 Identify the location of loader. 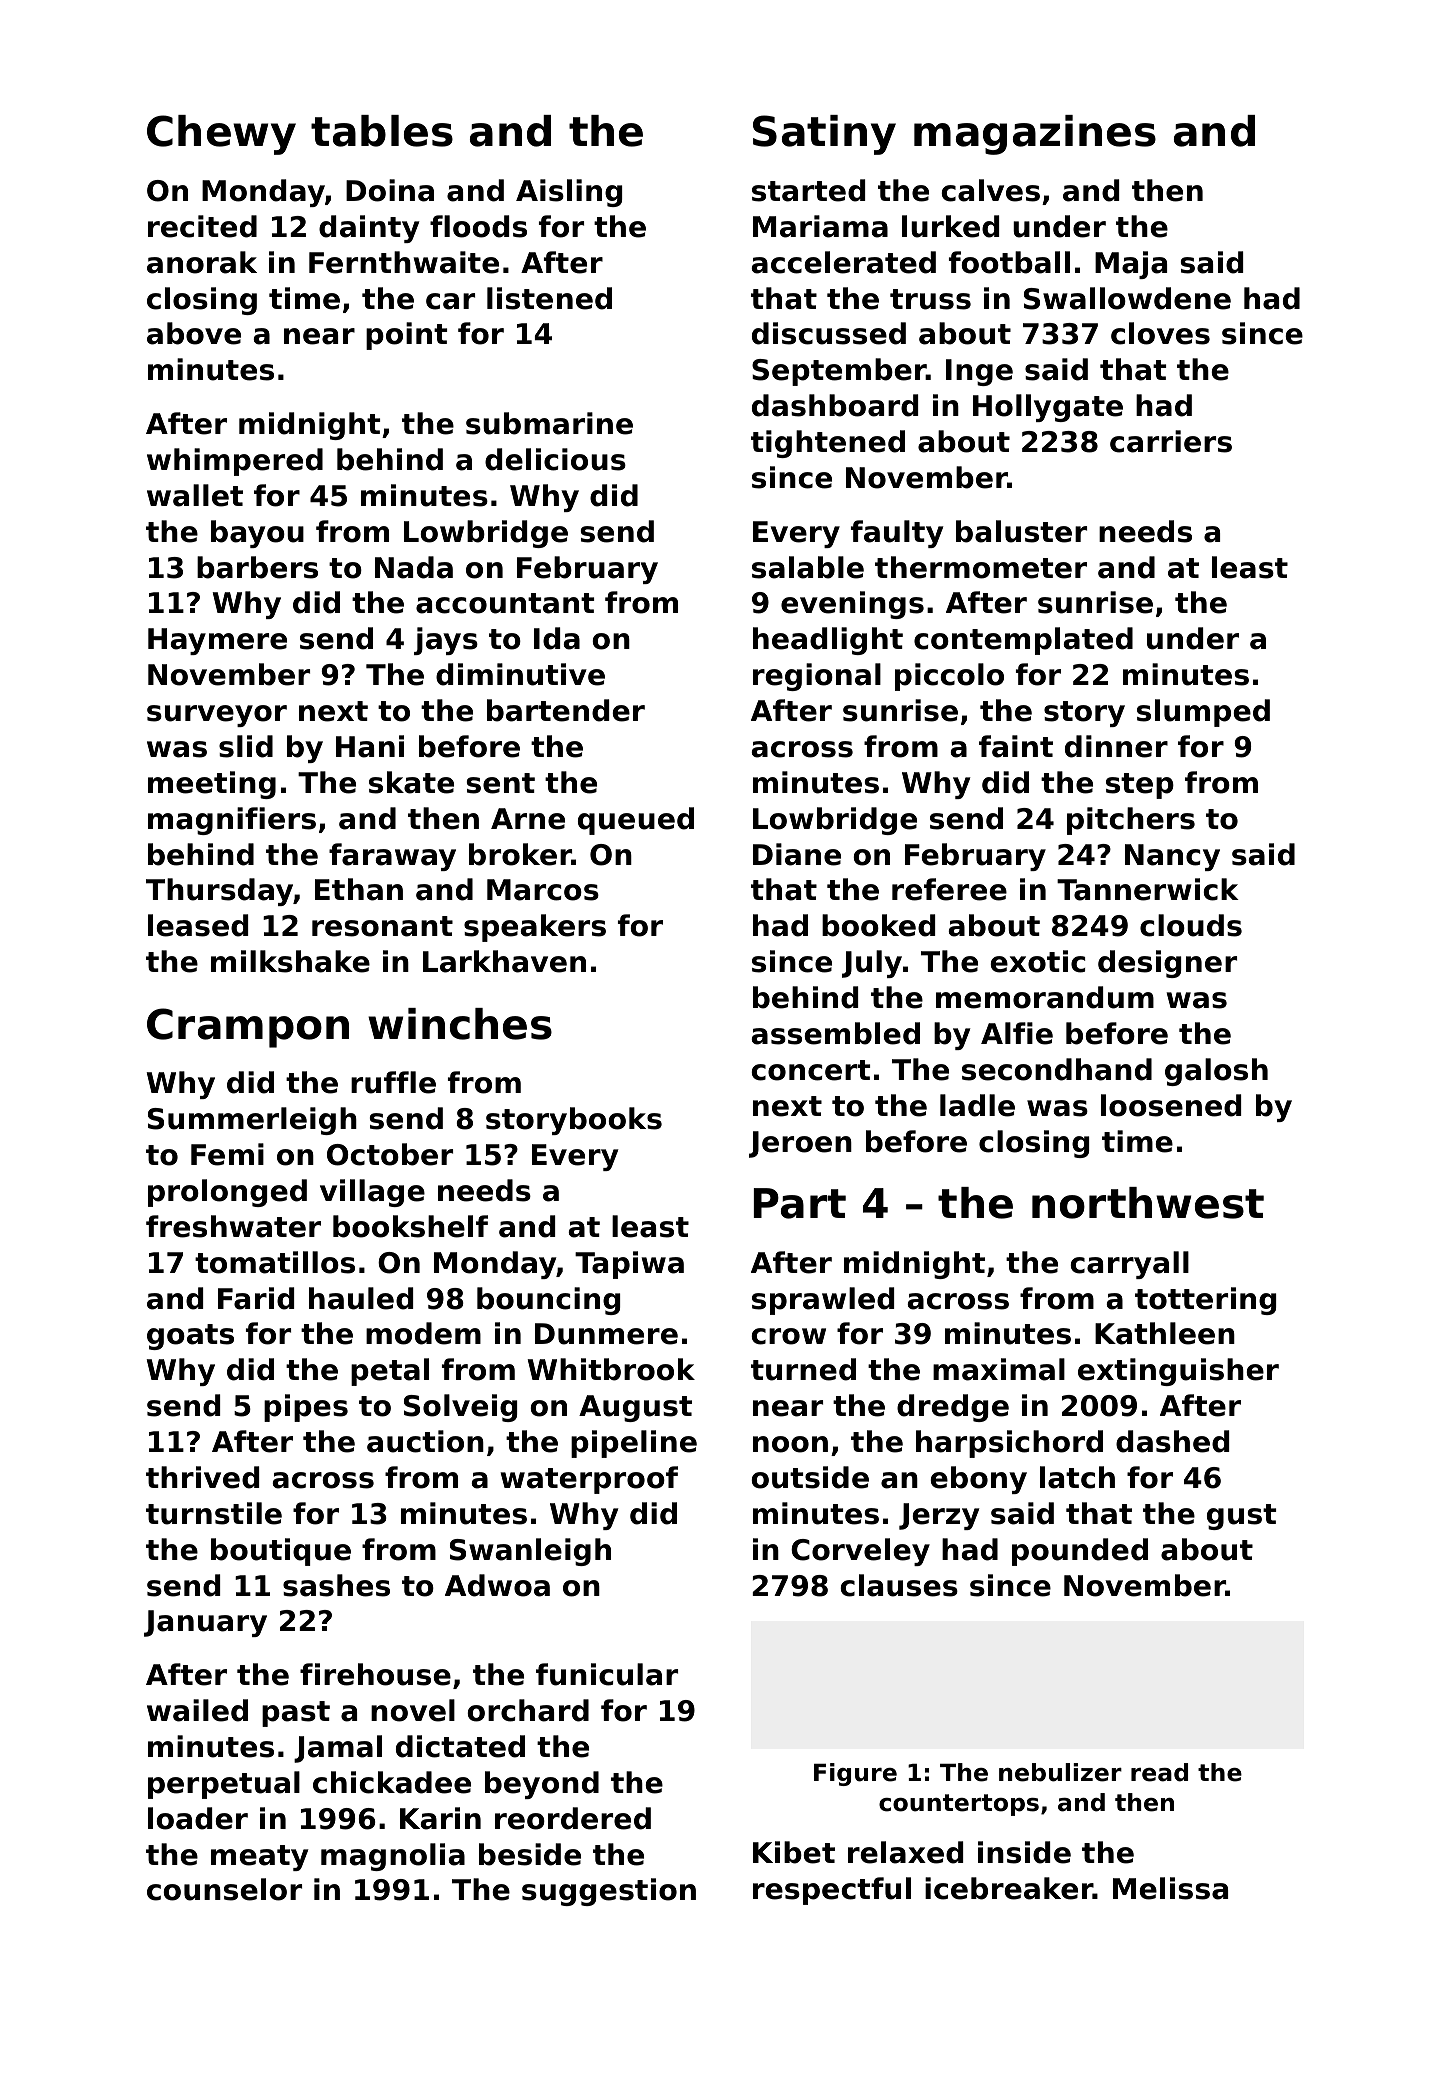
(198, 1818).
